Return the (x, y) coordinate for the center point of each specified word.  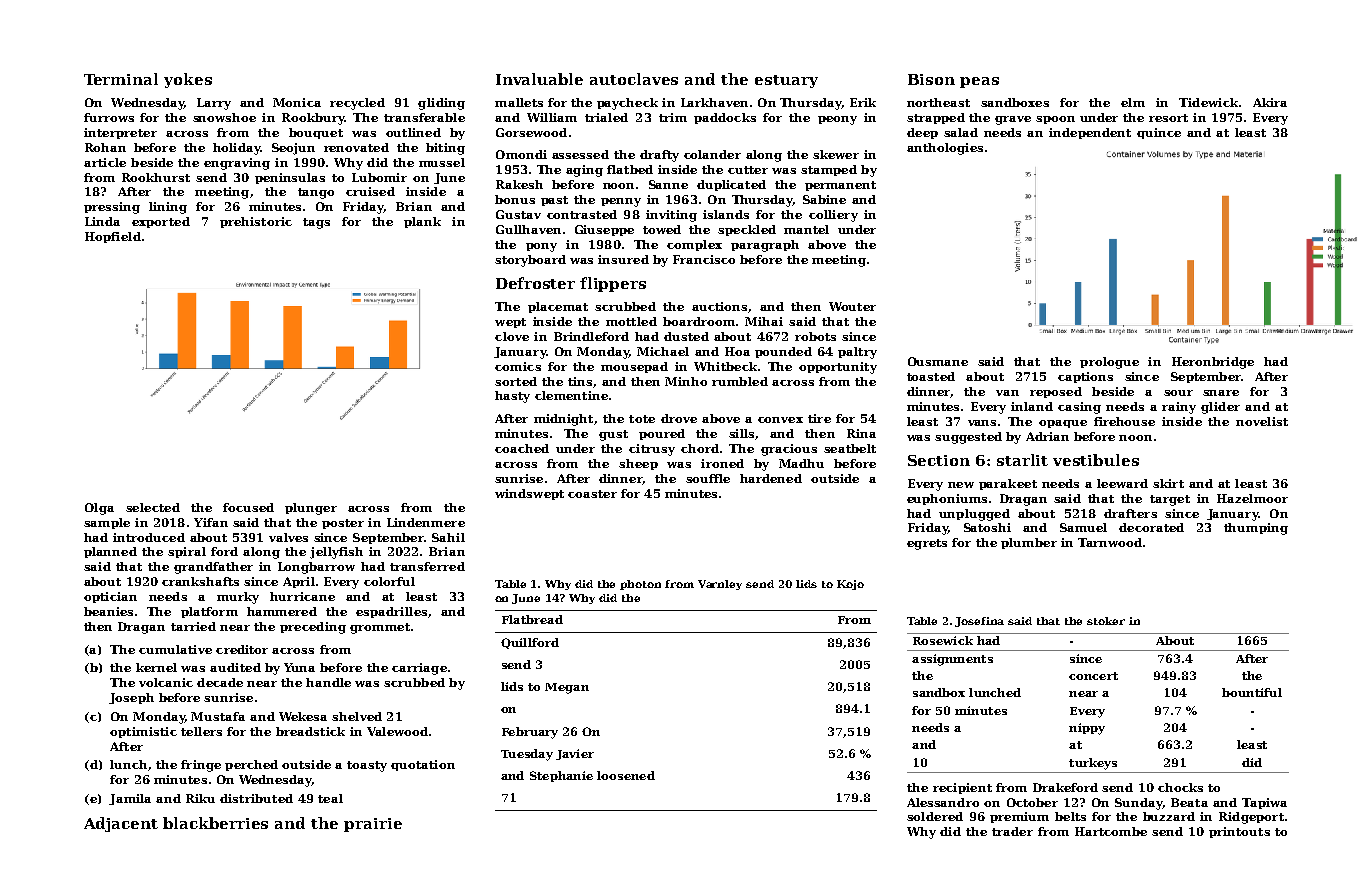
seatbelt (850, 448)
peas (979, 82)
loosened (626, 775)
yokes (188, 80)
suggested (968, 438)
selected (153, 507)
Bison (931, 79)
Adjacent (121, 824)
